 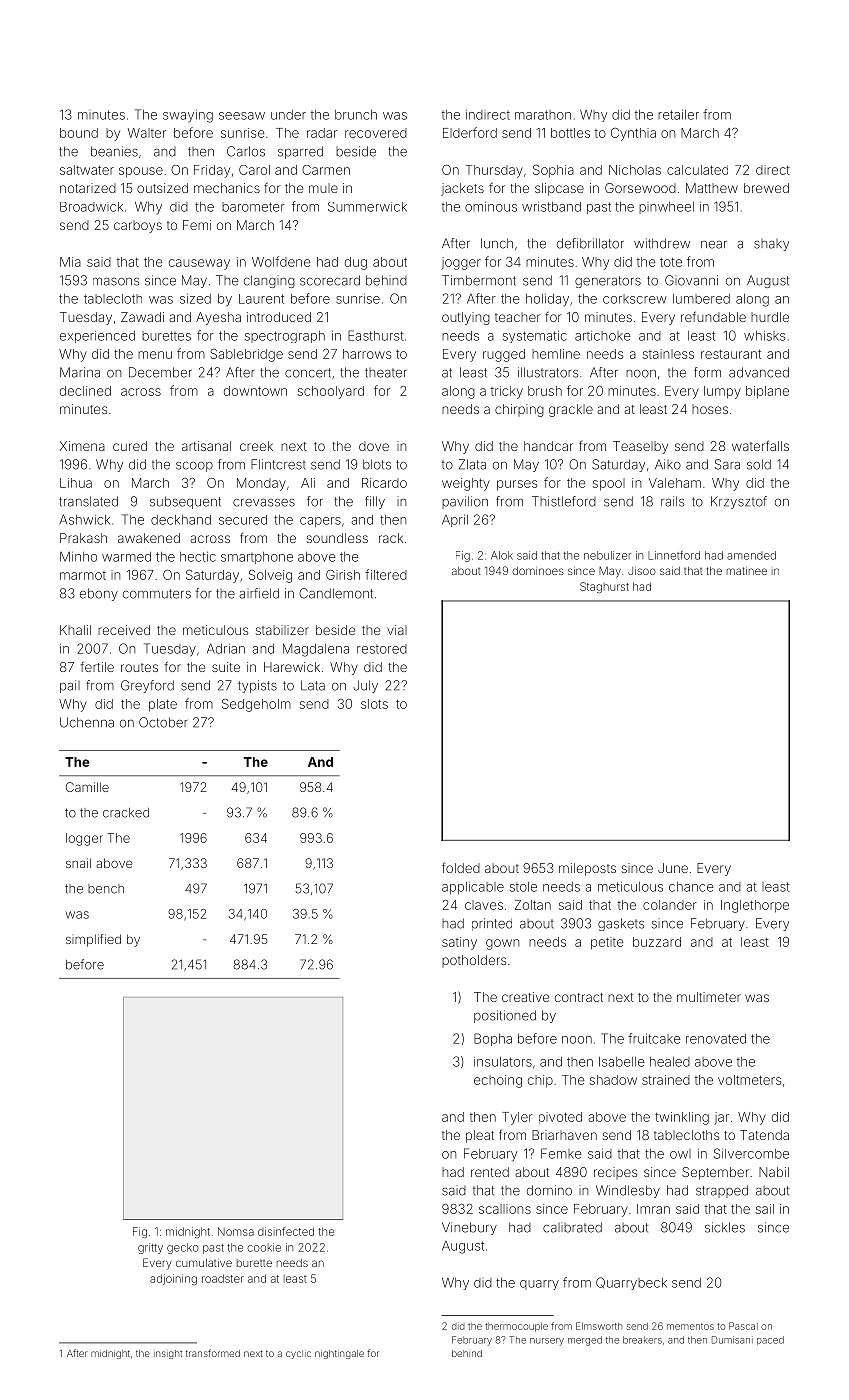 What do you see at coordinates (770, 317) in the screenshot?
I see `hurdle` at bounding box center [770, 317].
